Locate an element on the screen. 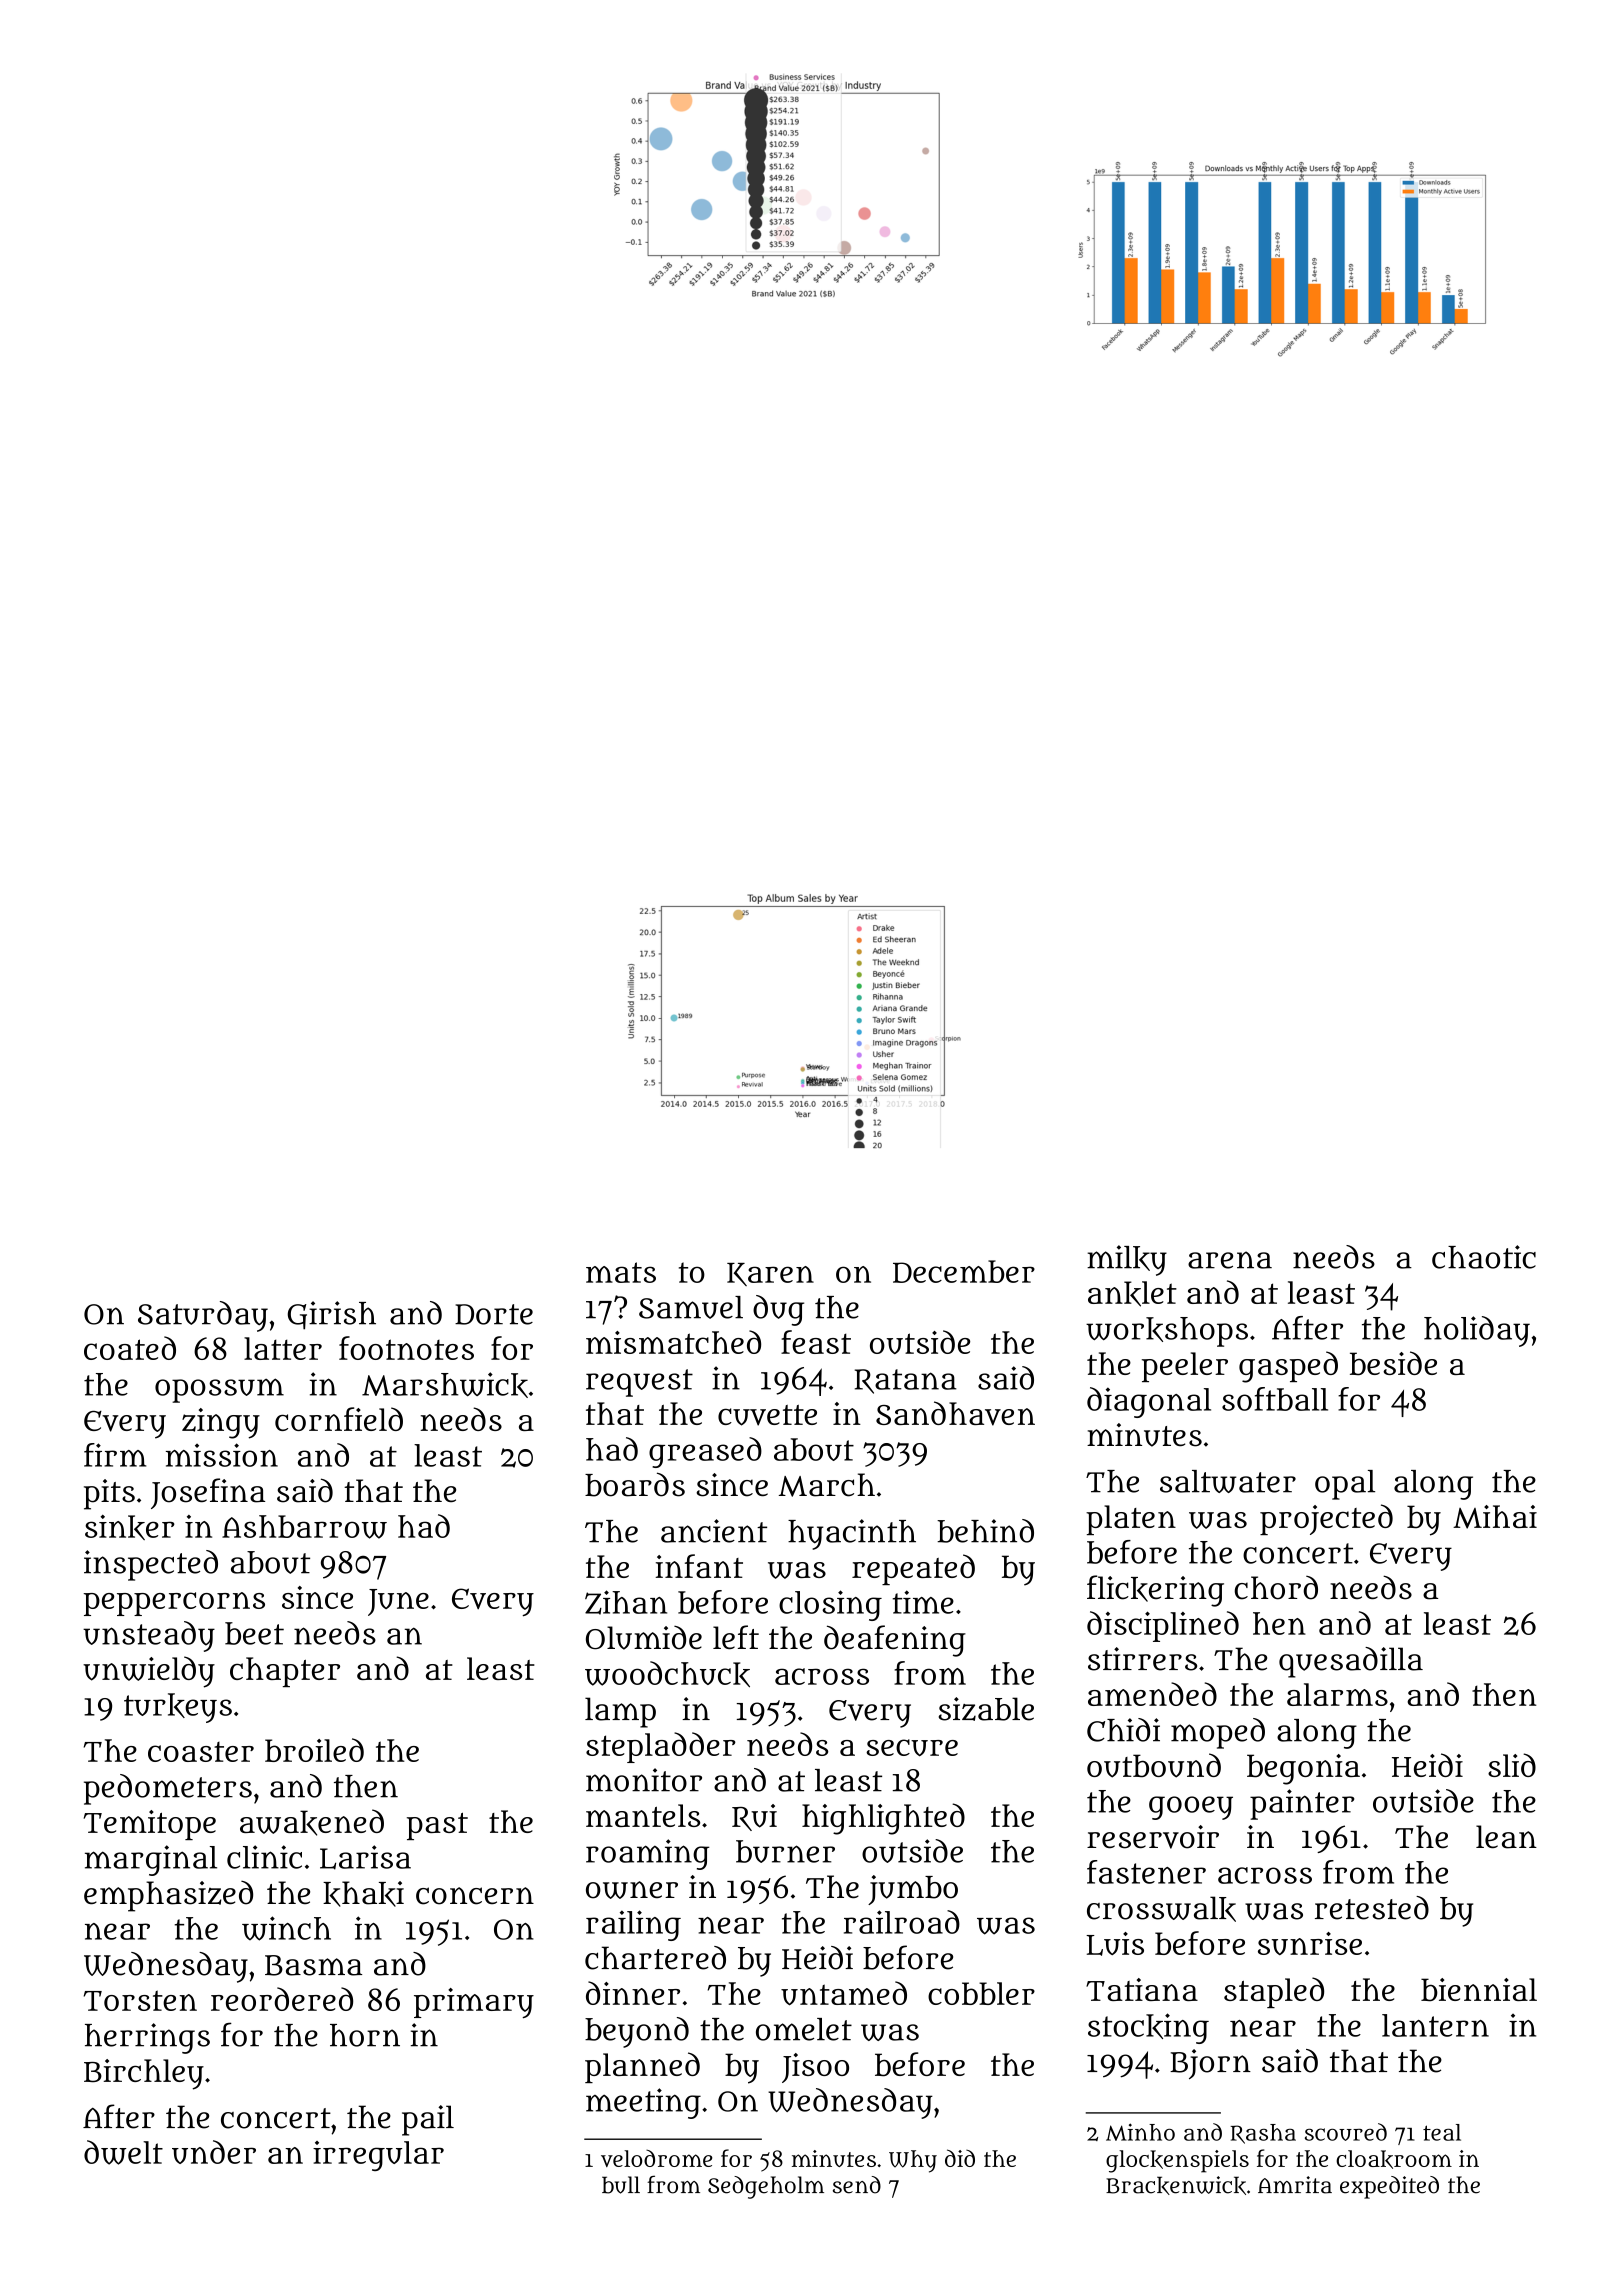 This screenshot has width=1620, height=2292. lantern is located at coordinates (1435, 2025).
